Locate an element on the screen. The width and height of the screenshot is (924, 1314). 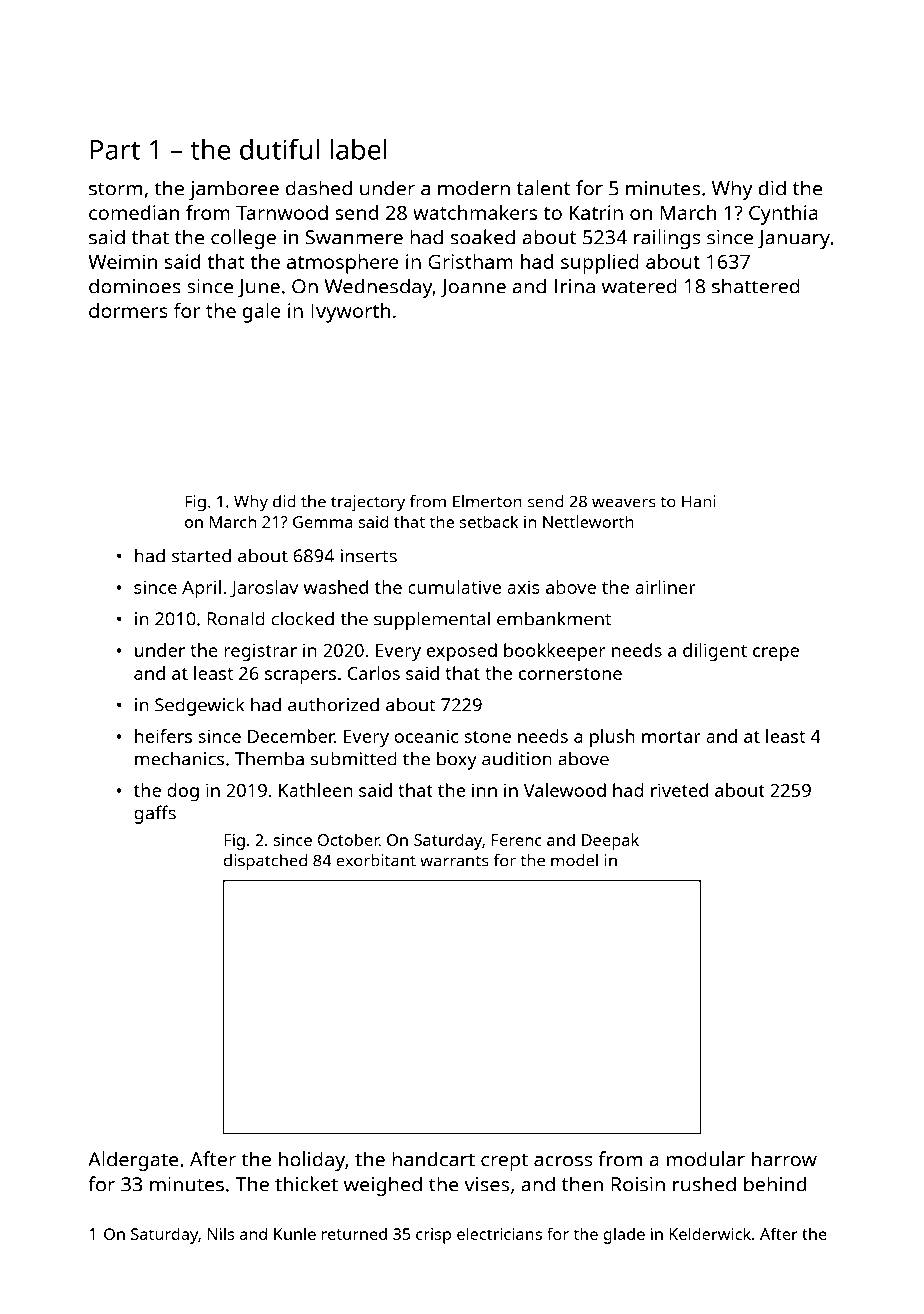
Nettleworth is located at coordinates (588, 521).
